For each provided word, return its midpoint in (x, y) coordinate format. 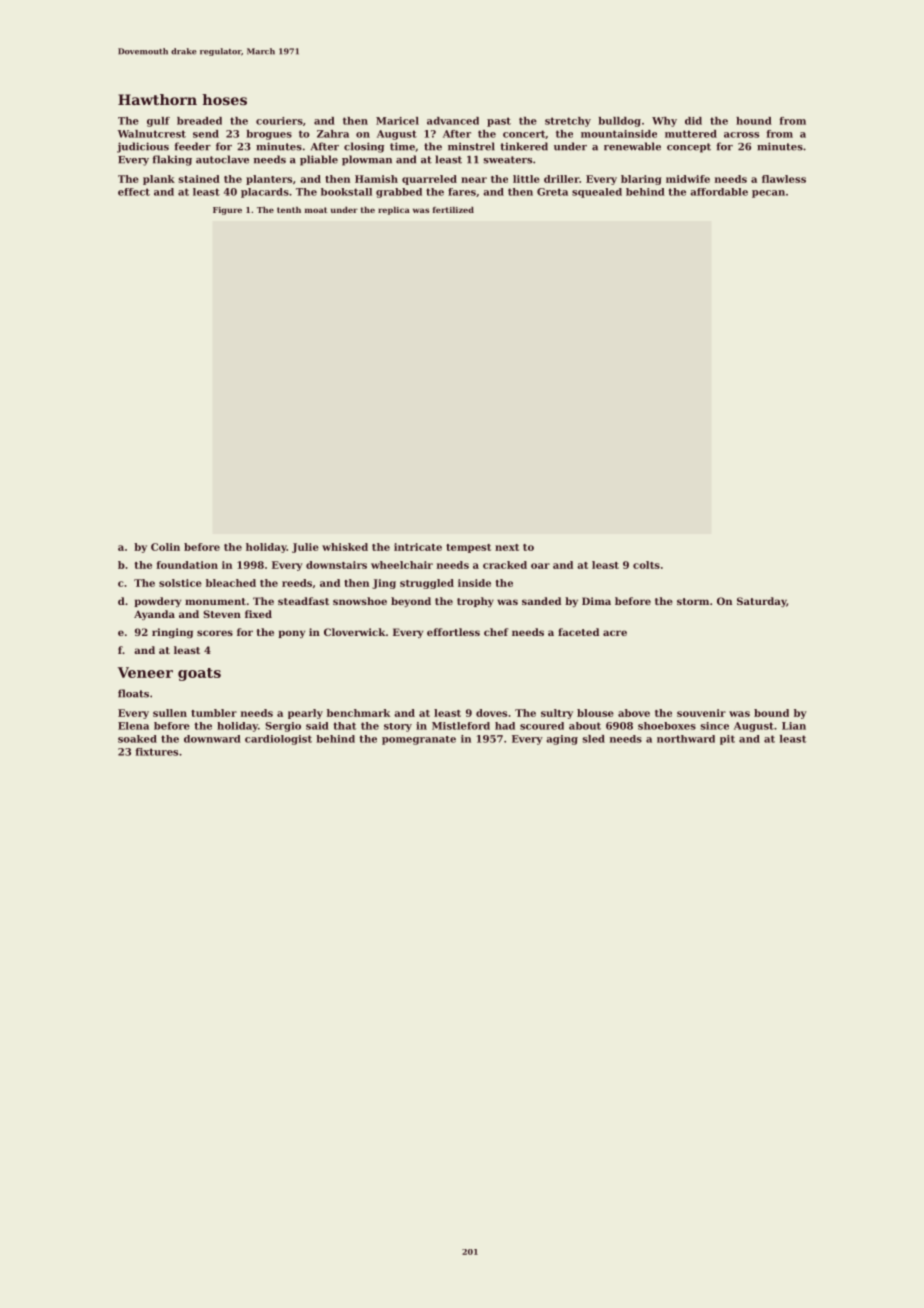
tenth (289, 210)
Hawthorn (157, 99)
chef (496, 632)
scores (215, 633)
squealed (597, 193)
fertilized (453, 210)
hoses (224, 99)
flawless (784, 179)
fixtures (156, 752)
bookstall (346, 192)
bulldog (619, 122)
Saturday (761, 602)
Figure (227, 211)
